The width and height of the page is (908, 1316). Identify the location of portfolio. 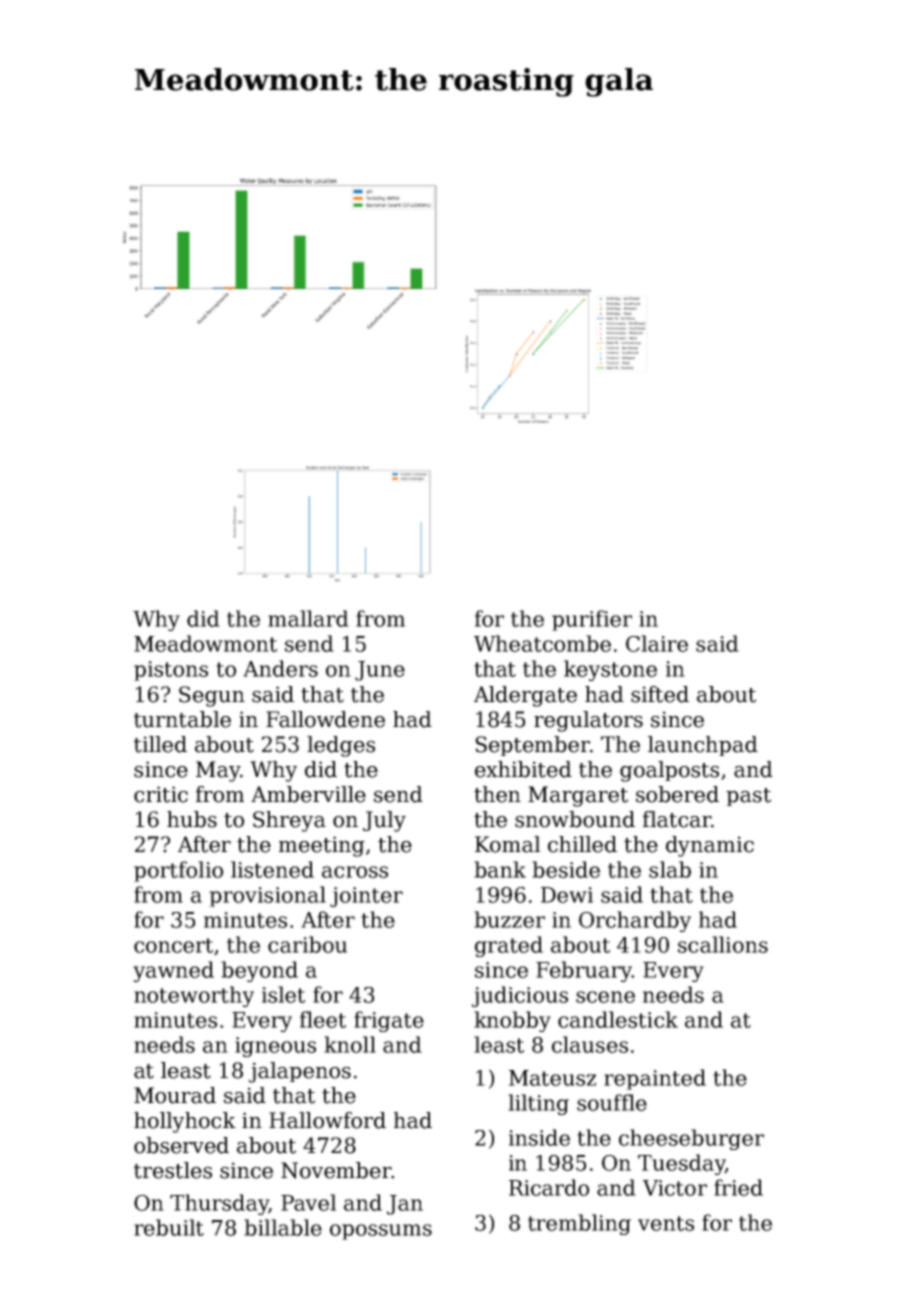
(178, 871).
